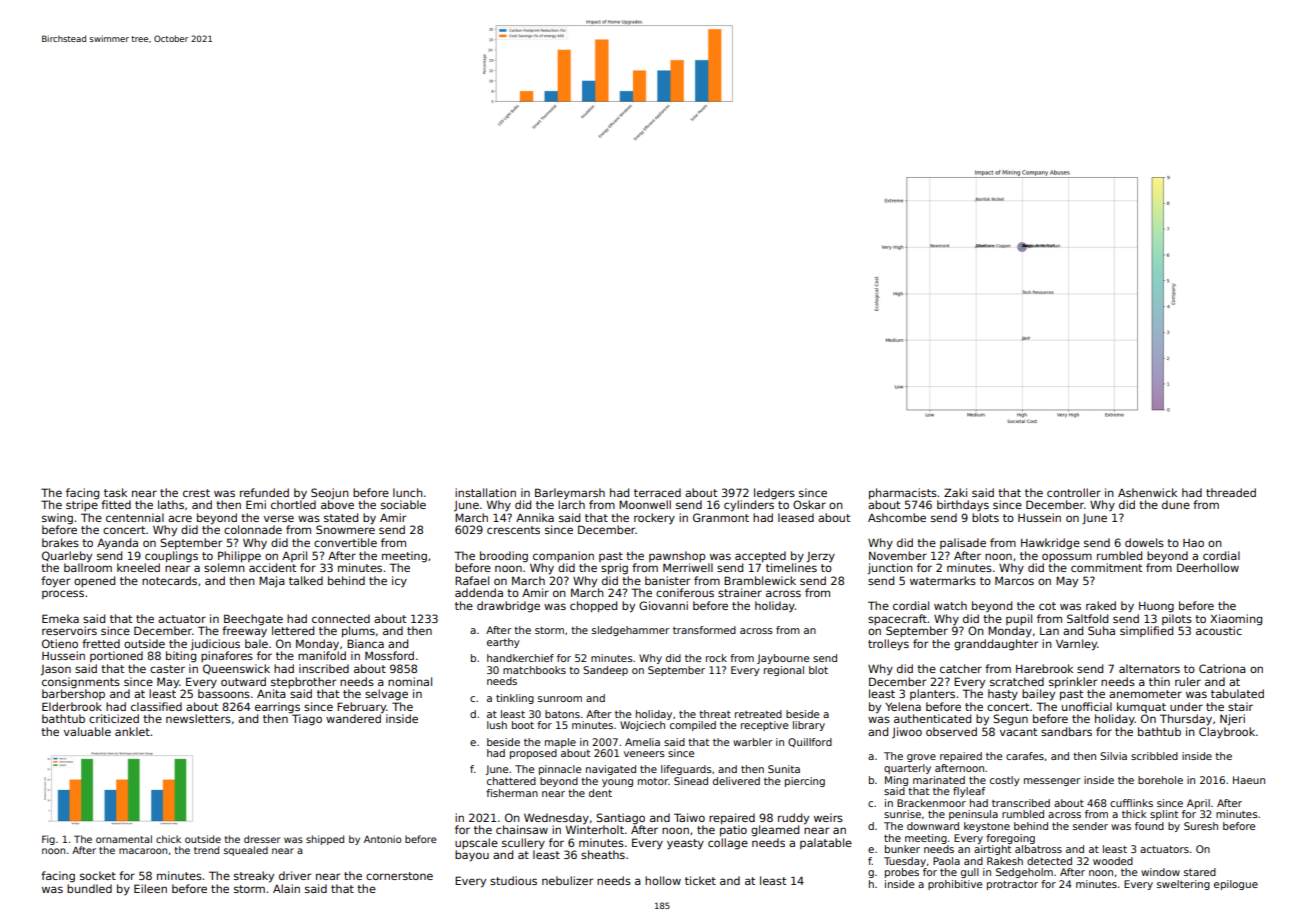 Image resolution: width=1308 pixels, height=924 pixels. I want to click on thick, so click(1134, 814).
